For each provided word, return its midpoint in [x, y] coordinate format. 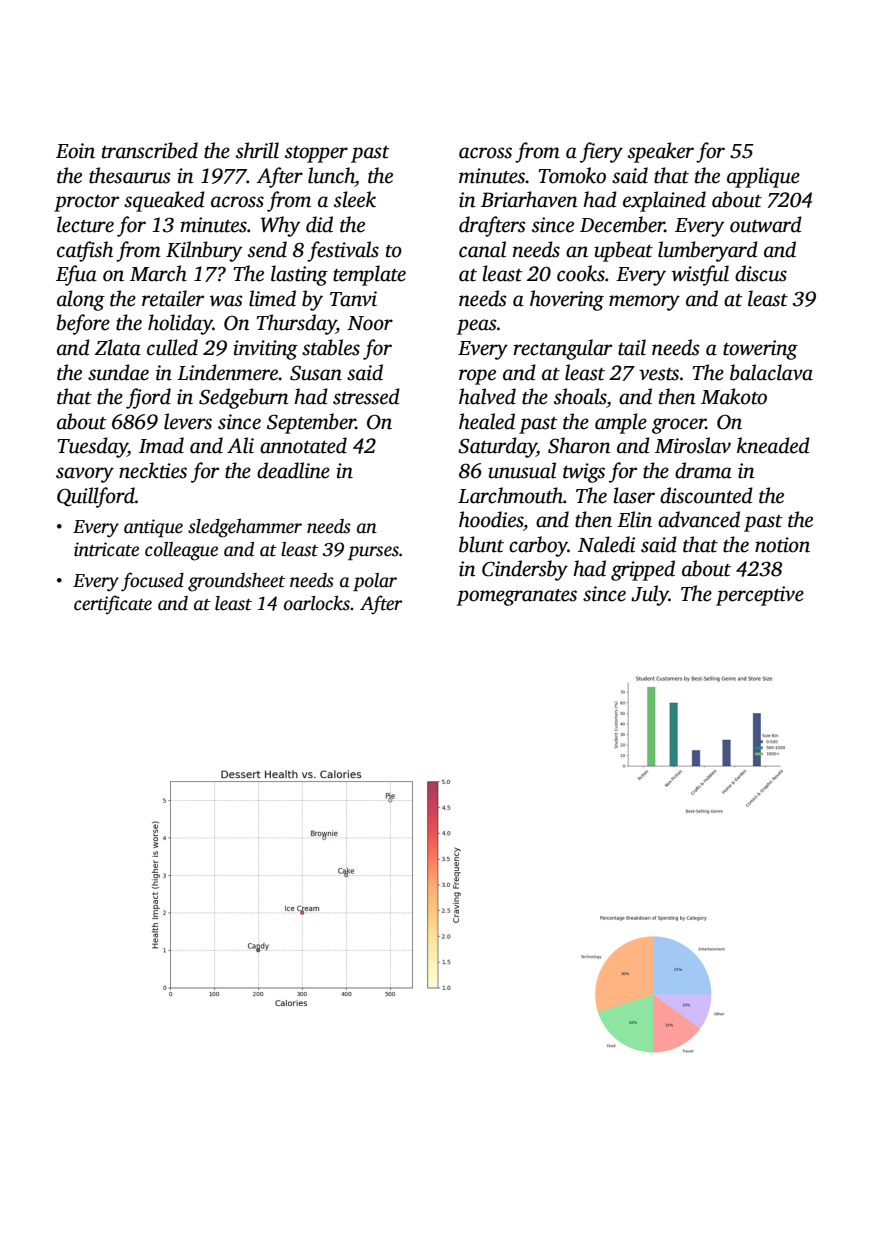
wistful [700, 275]
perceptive [760, 596]
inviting [265, 350]
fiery [601, 152]
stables [331, 347]
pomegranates [517, 597]
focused [152, 582]
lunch [331, 175]
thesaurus [129, 175]
